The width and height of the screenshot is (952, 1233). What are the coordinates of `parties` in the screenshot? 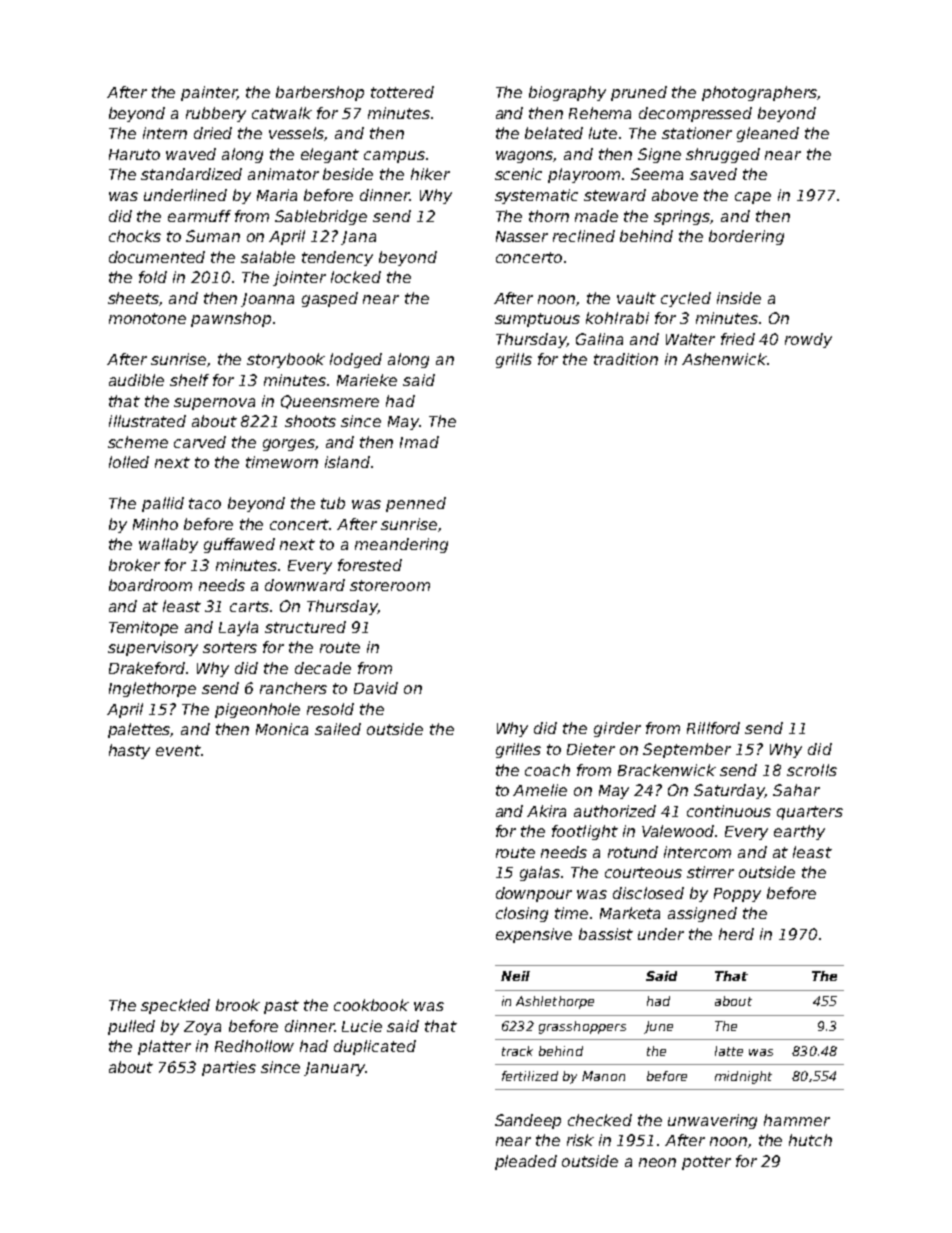 It's located at (229, 1068).
